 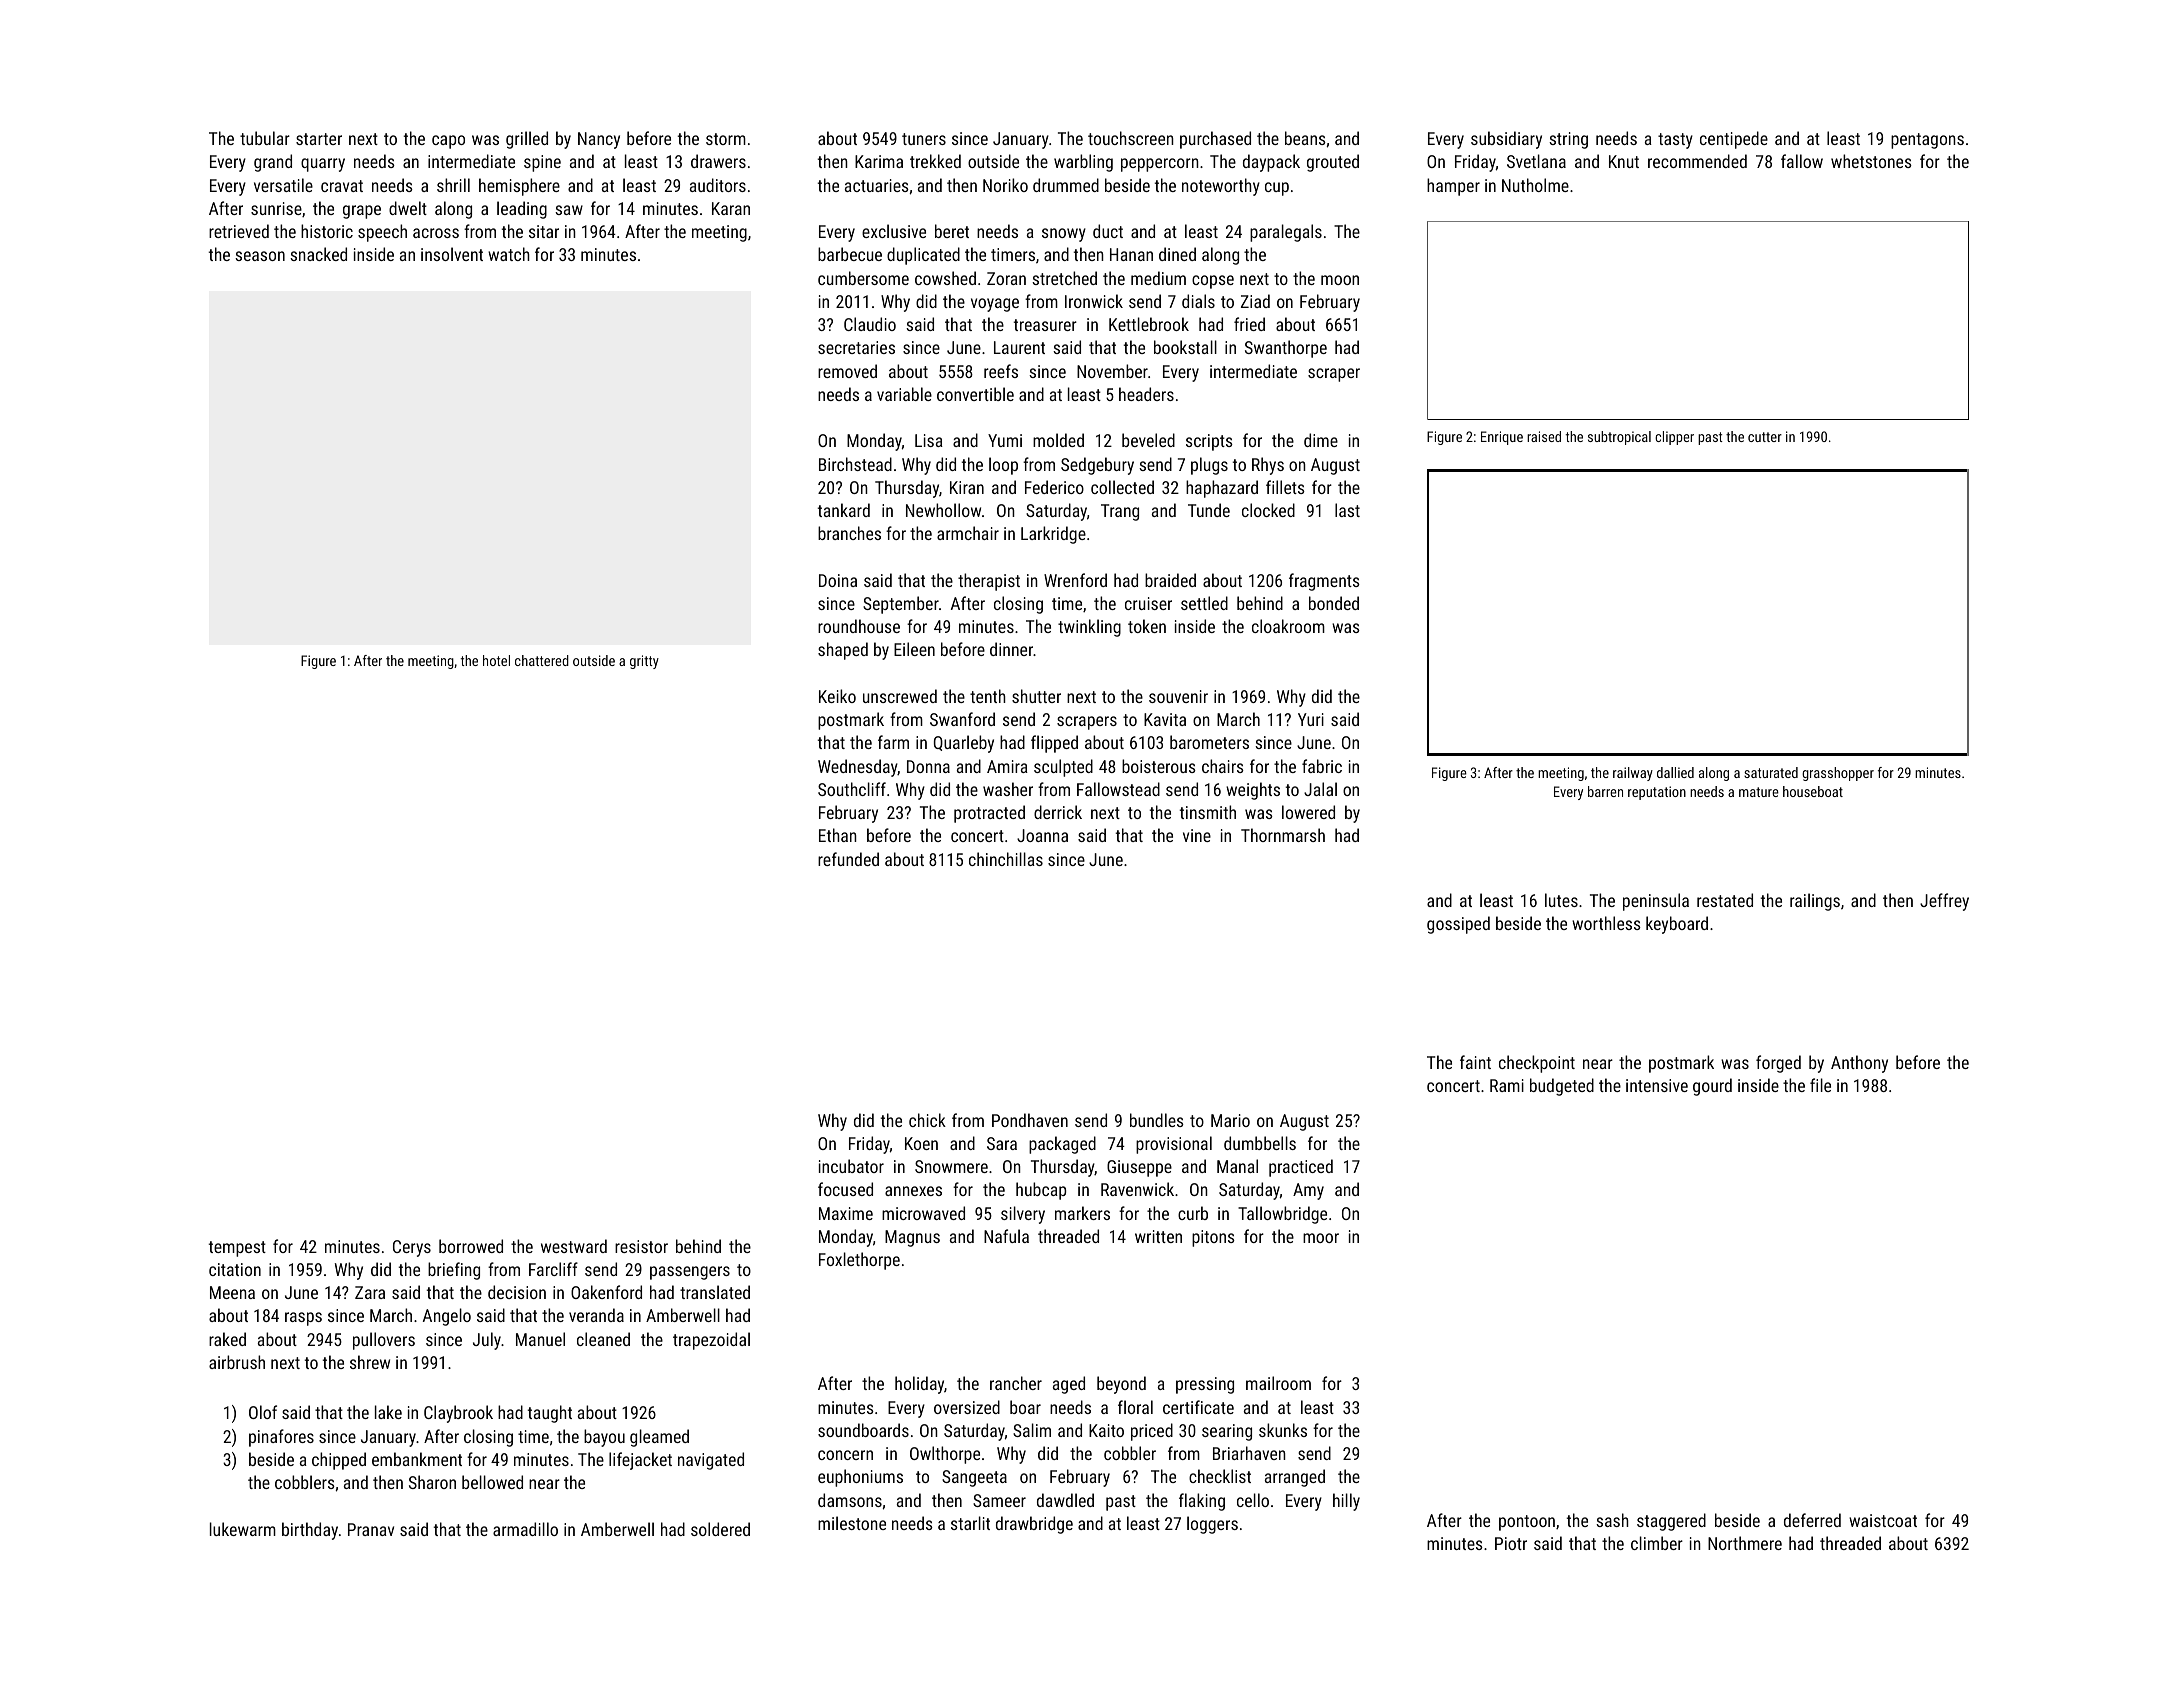 What do you see at coordinates (1535, 185) in the document?
I see `Nutholme` at bounding box center [1535, 185].
